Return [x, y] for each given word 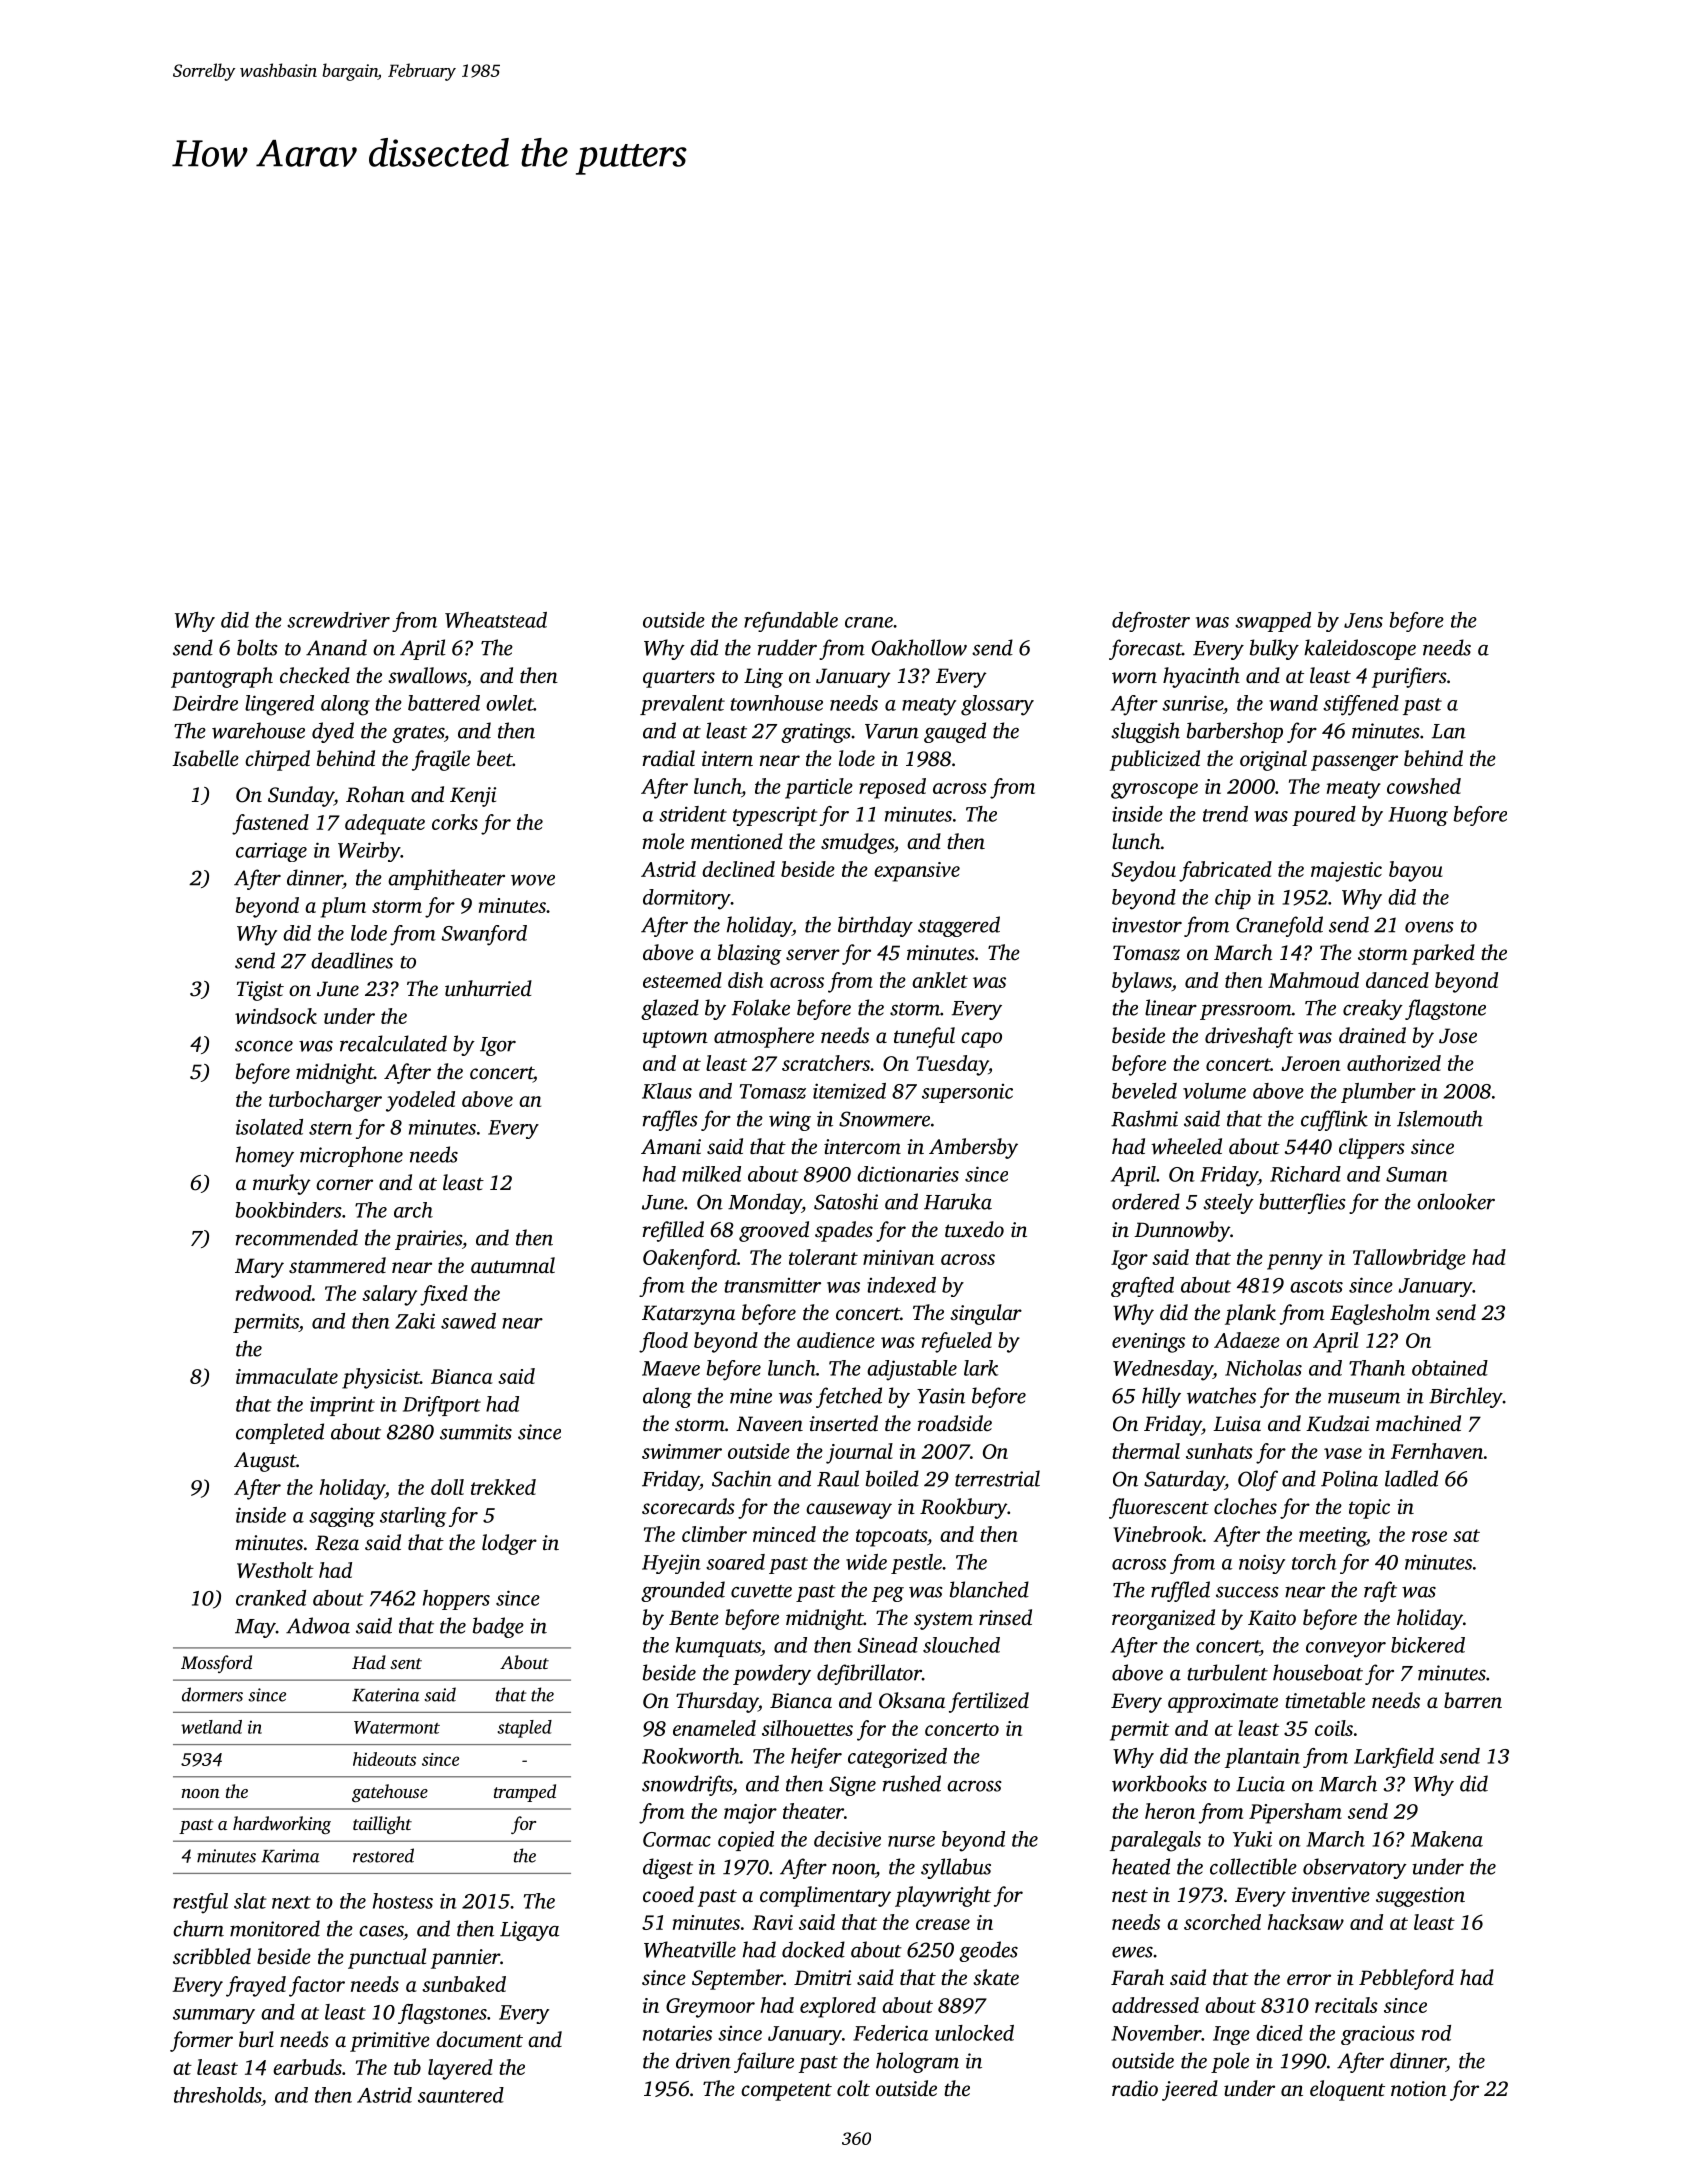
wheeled [1186, 1146]
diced [1279, 2033]
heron [1170, 1811]
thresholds [217, 2095]
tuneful [924, 1037]
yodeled [420, 1101]
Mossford [216, 1664]
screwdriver [338, 620]
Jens [1363, 620]
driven [703, 2060]
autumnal [513, 1265]
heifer [816, 1758]
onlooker [1456, 1201]
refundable [791, 622]
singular [986, 1314]
